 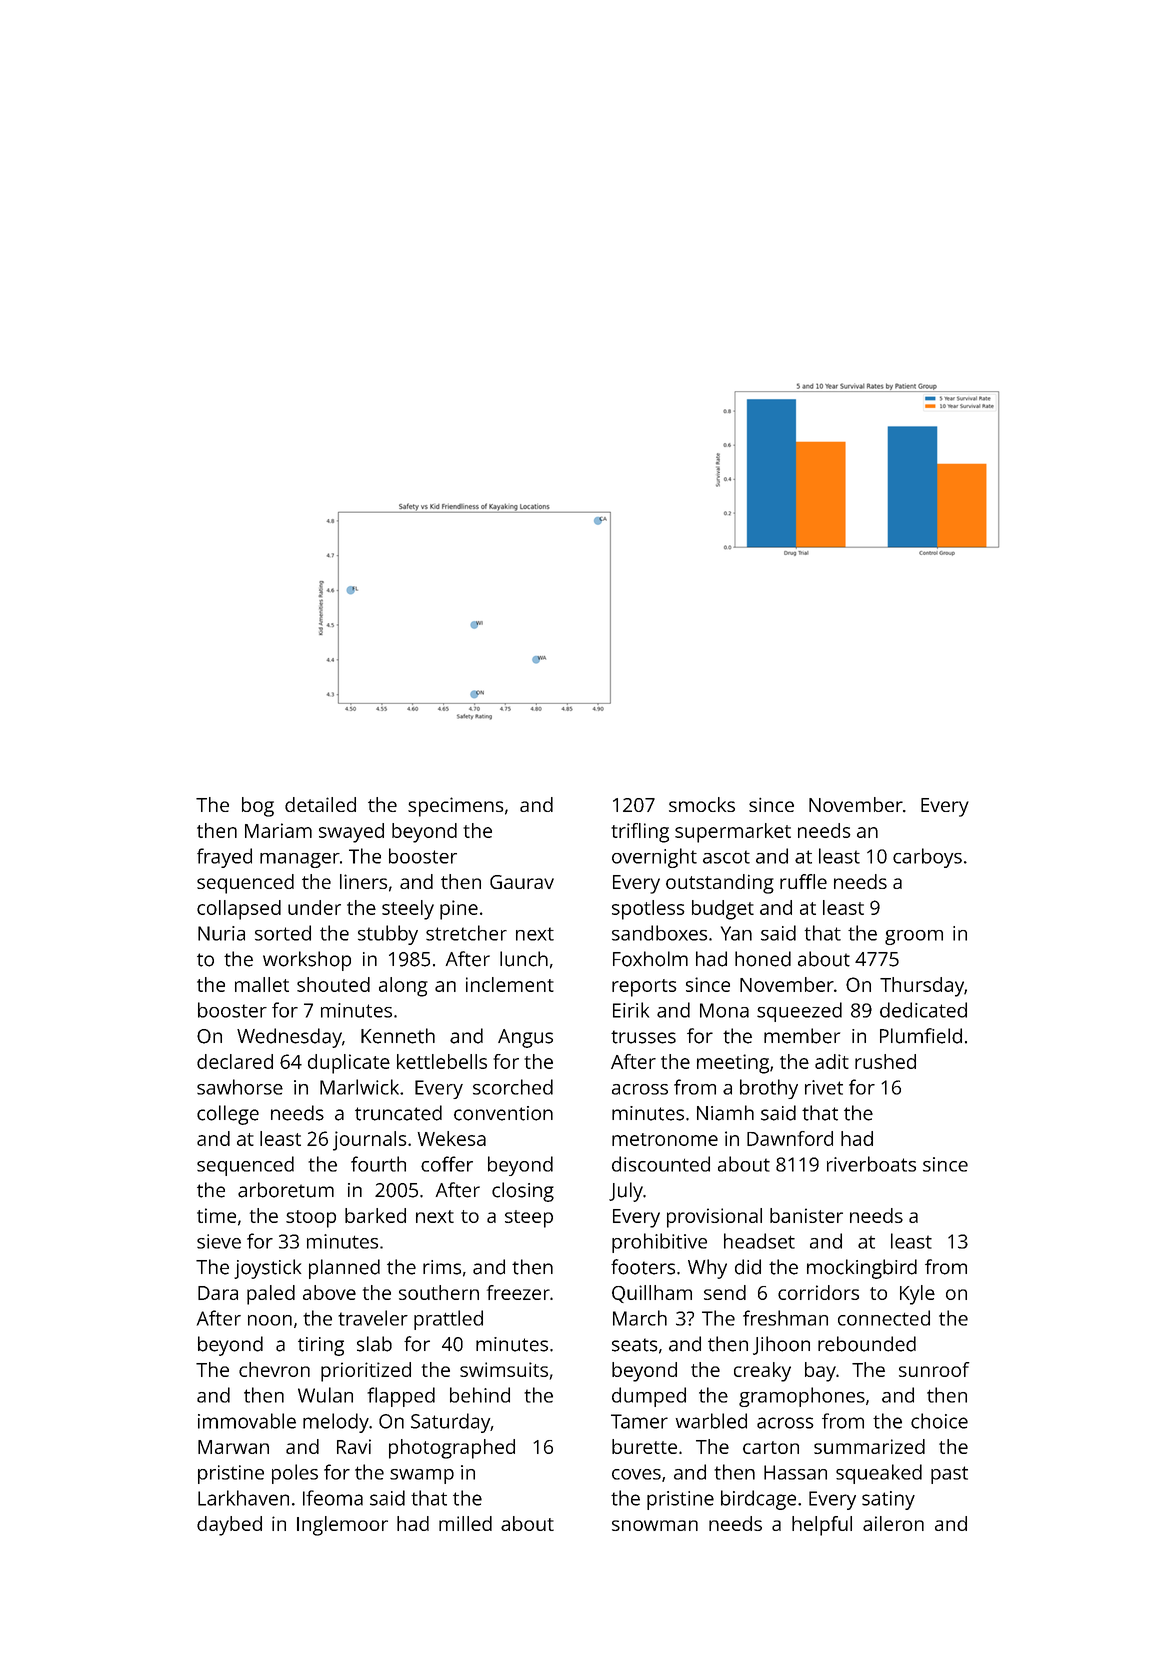 What do you see at coordinates (320, 804) in the document?
I see `detailed` at bounding box center [320, 804].
